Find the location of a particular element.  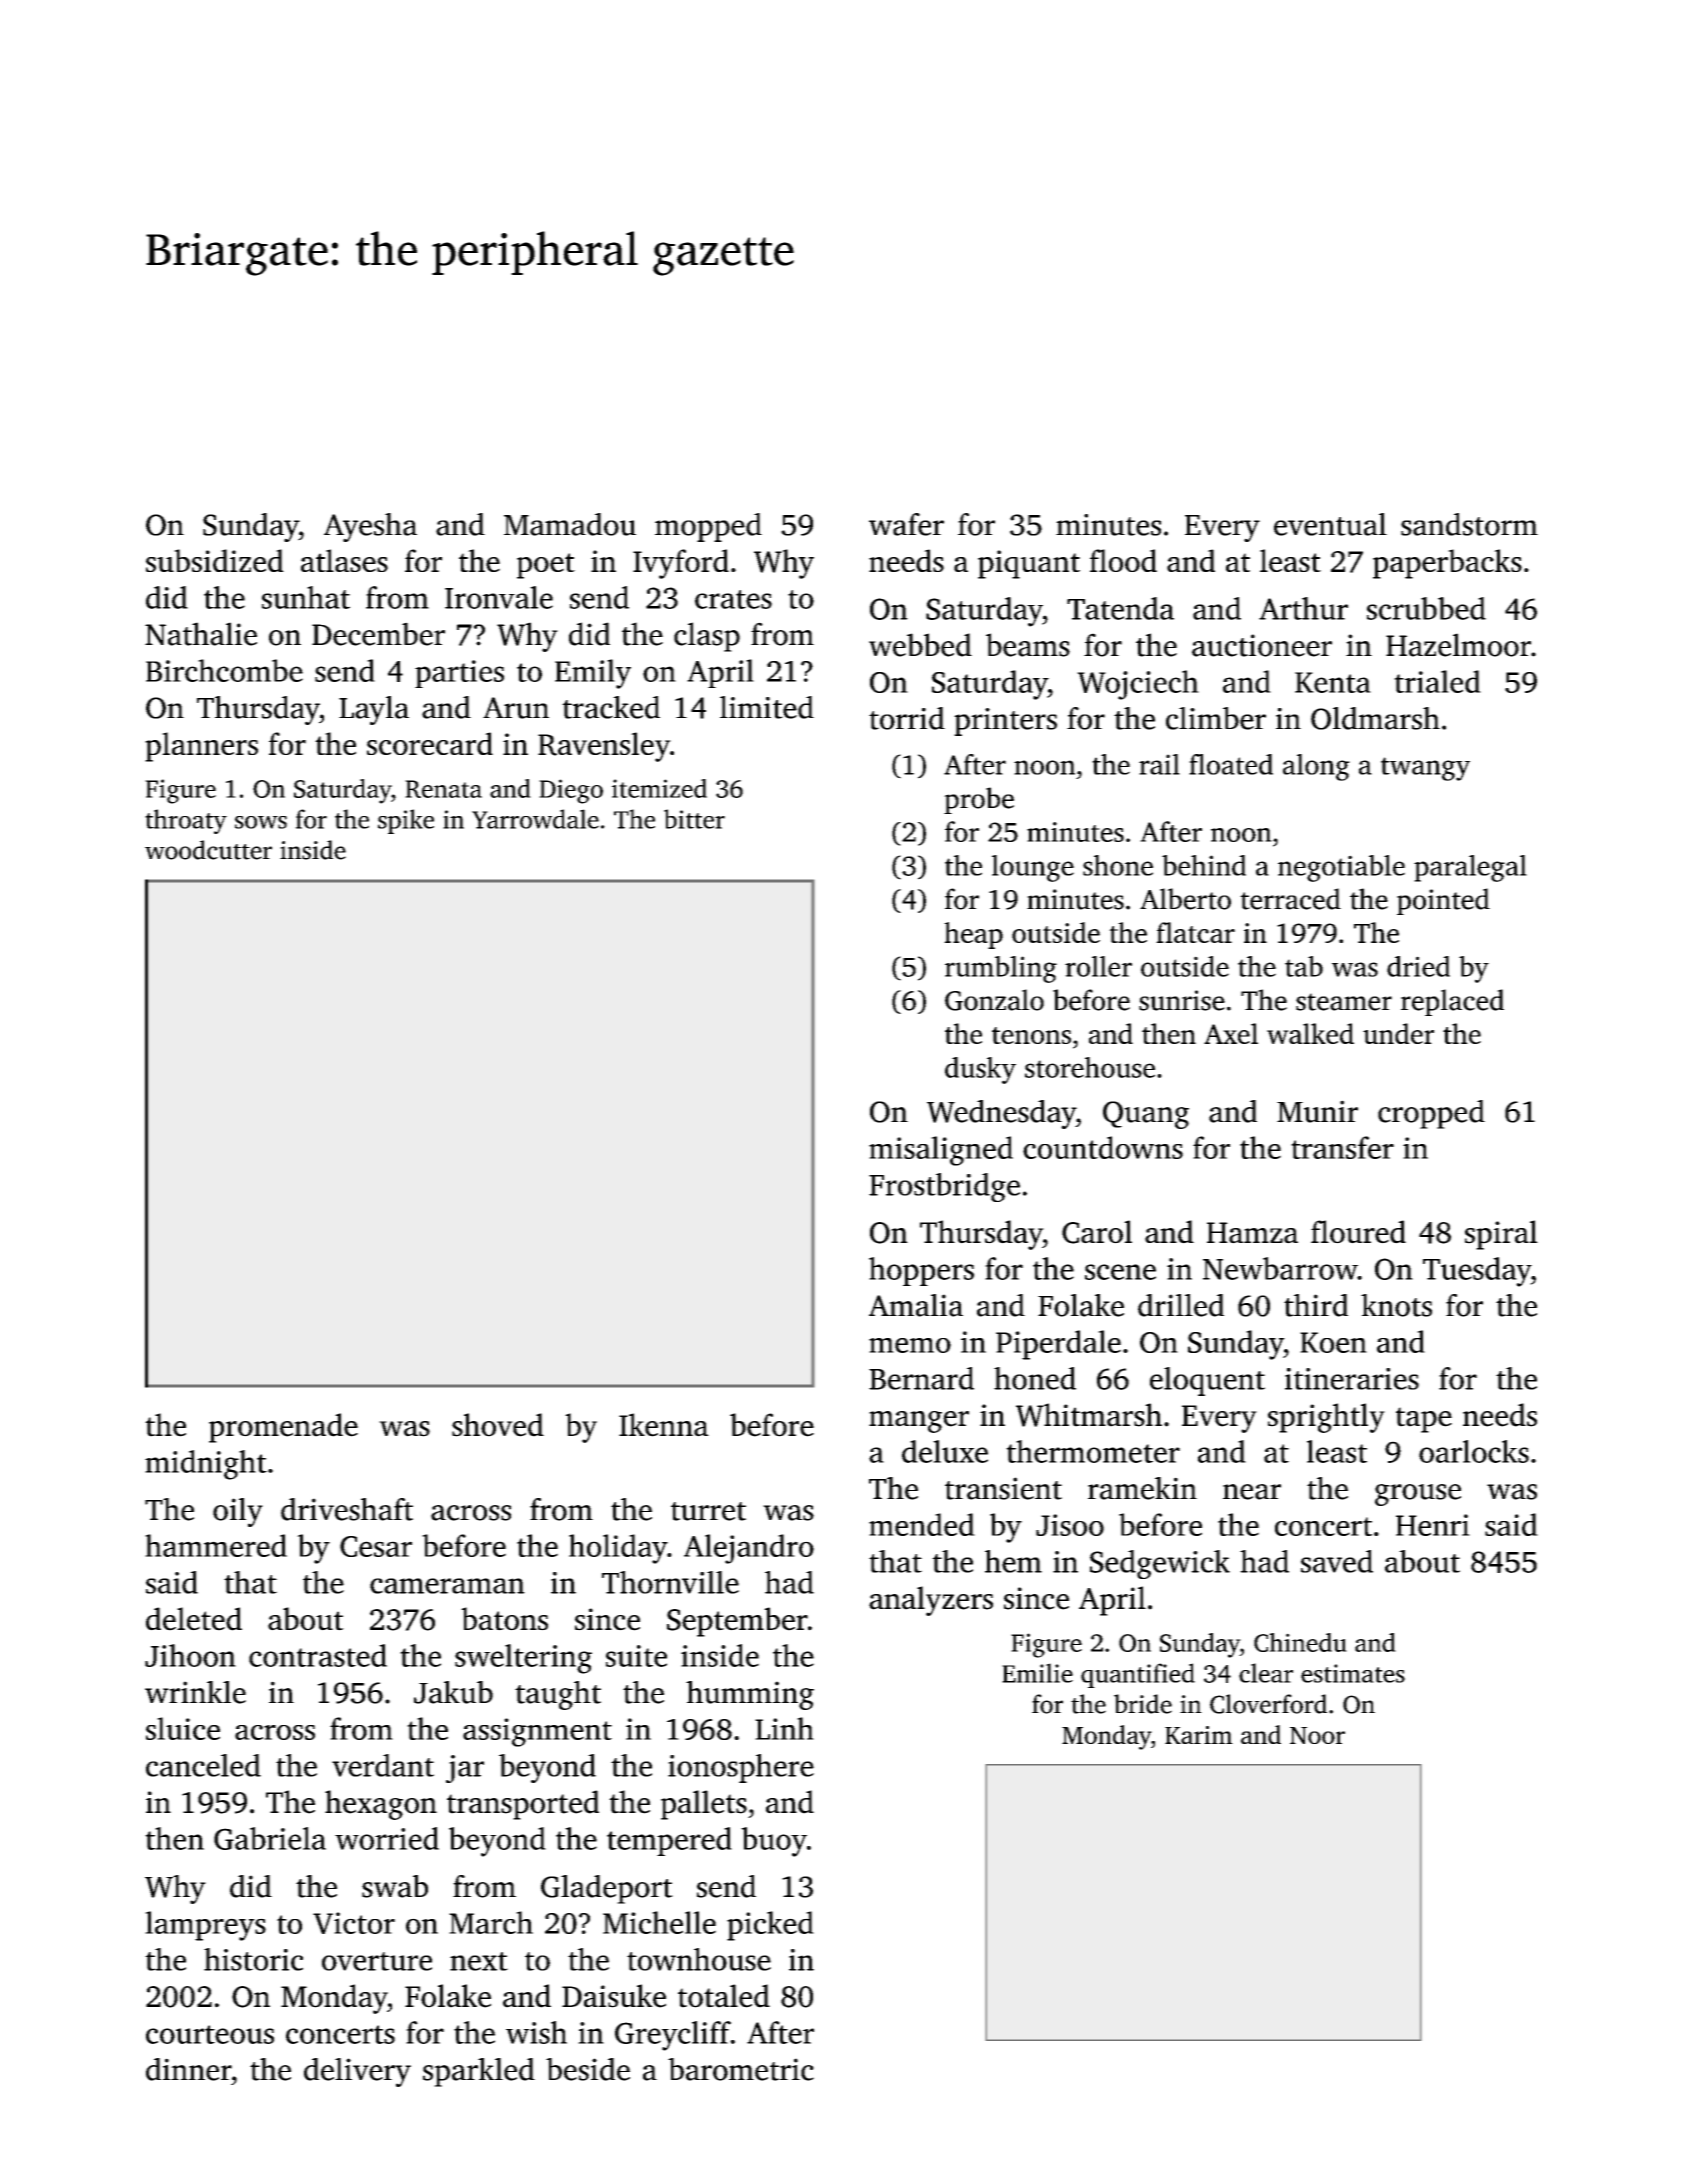

bitter is located at coordinates (694, 819).
